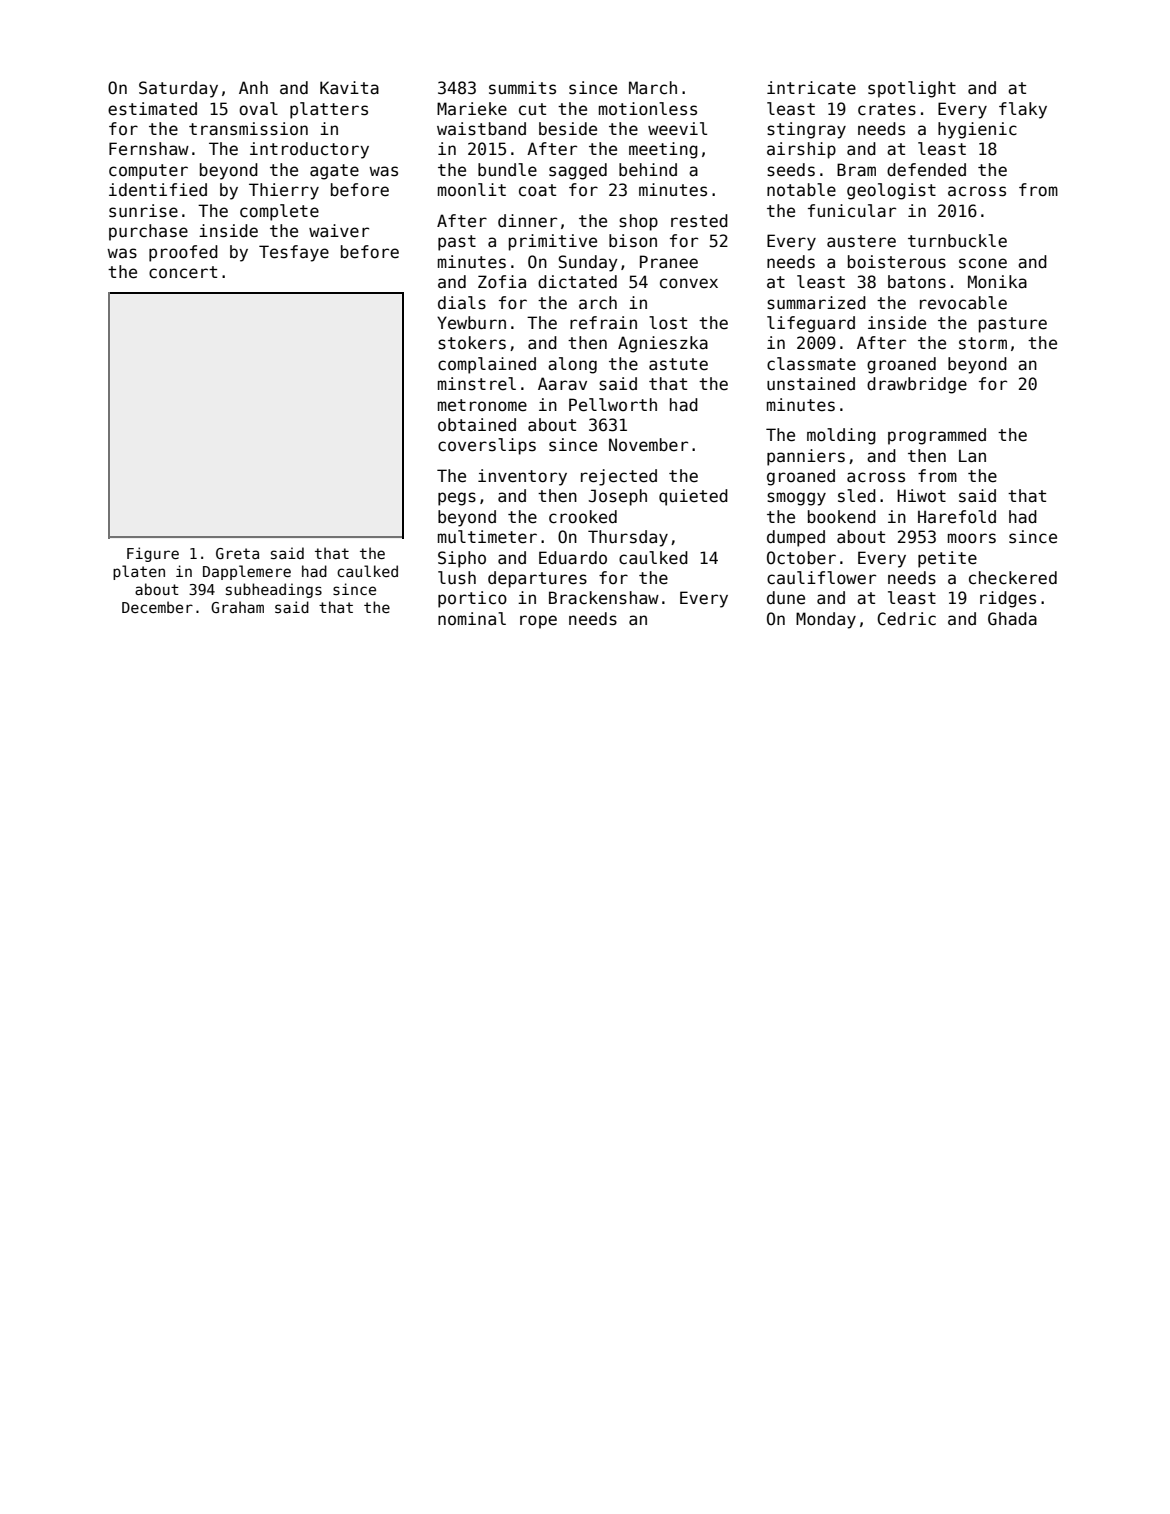 The height and width of the screenshot is (1514, 1170). What do you see at coordinates (562, 384) in the screenshot?
I see `Aarav` at bounding box center [562, 384].
